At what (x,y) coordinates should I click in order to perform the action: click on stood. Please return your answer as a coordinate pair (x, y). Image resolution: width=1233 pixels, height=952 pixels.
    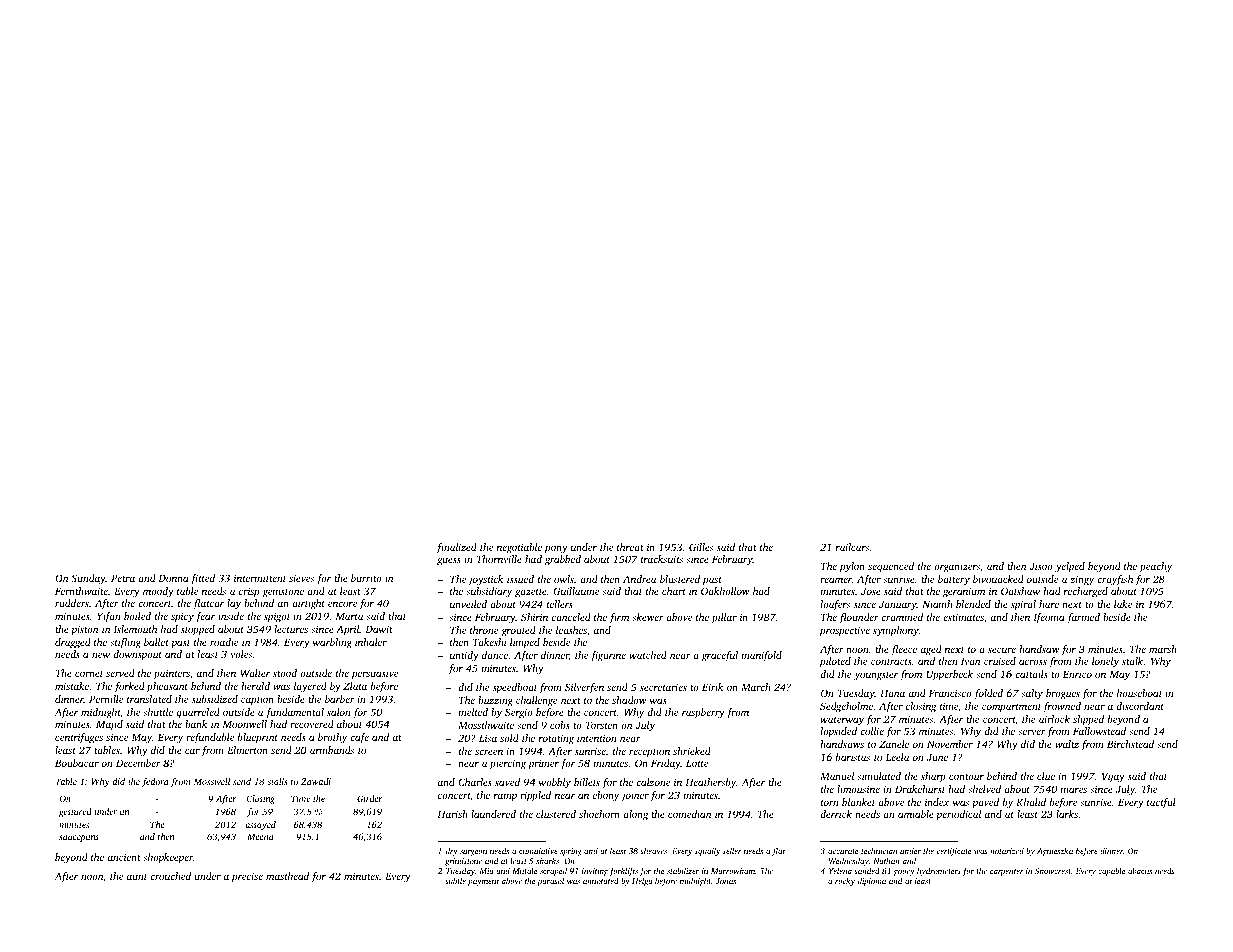
    Looking at the image, I should click on (285, 673).
